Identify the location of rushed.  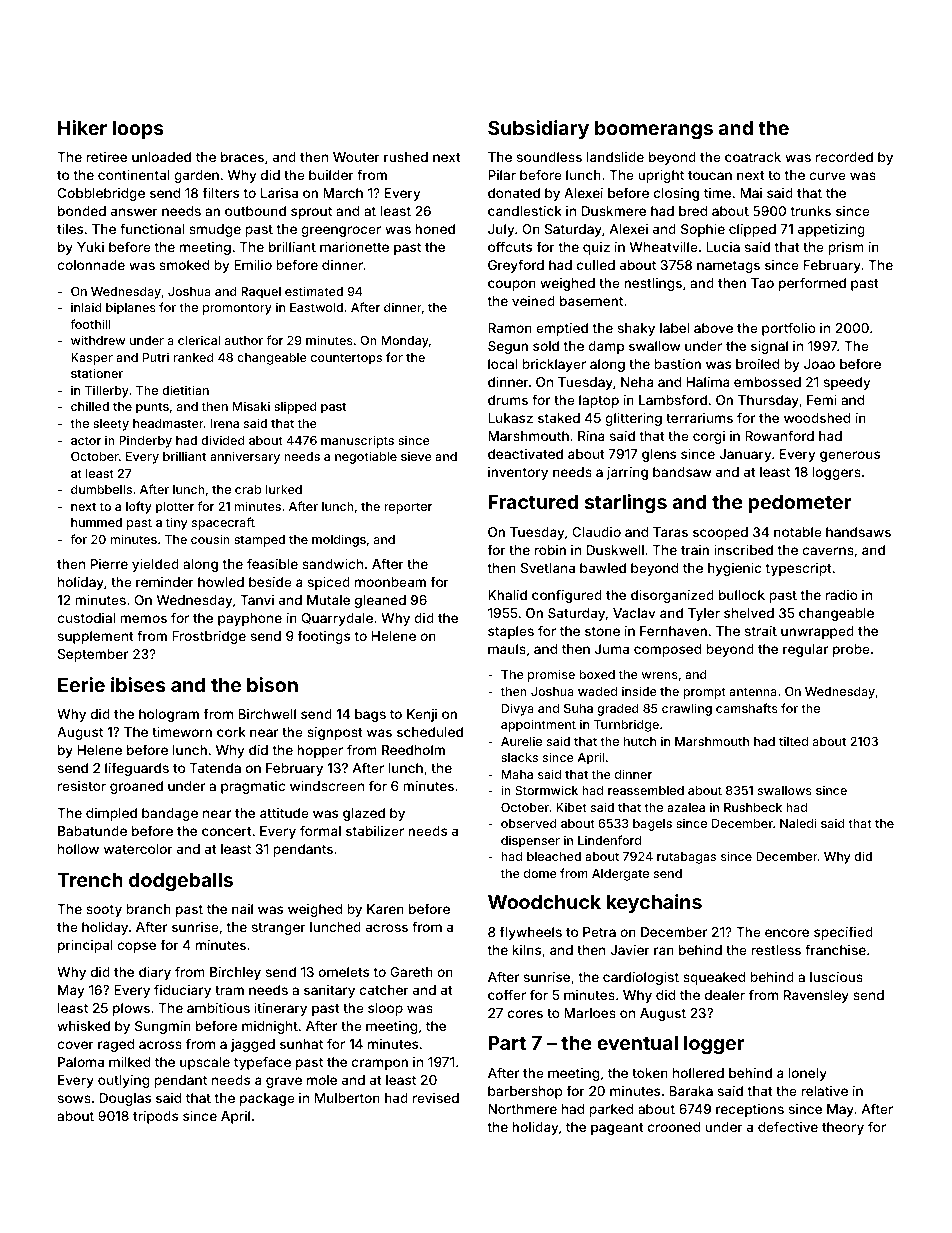
(406, 157).
